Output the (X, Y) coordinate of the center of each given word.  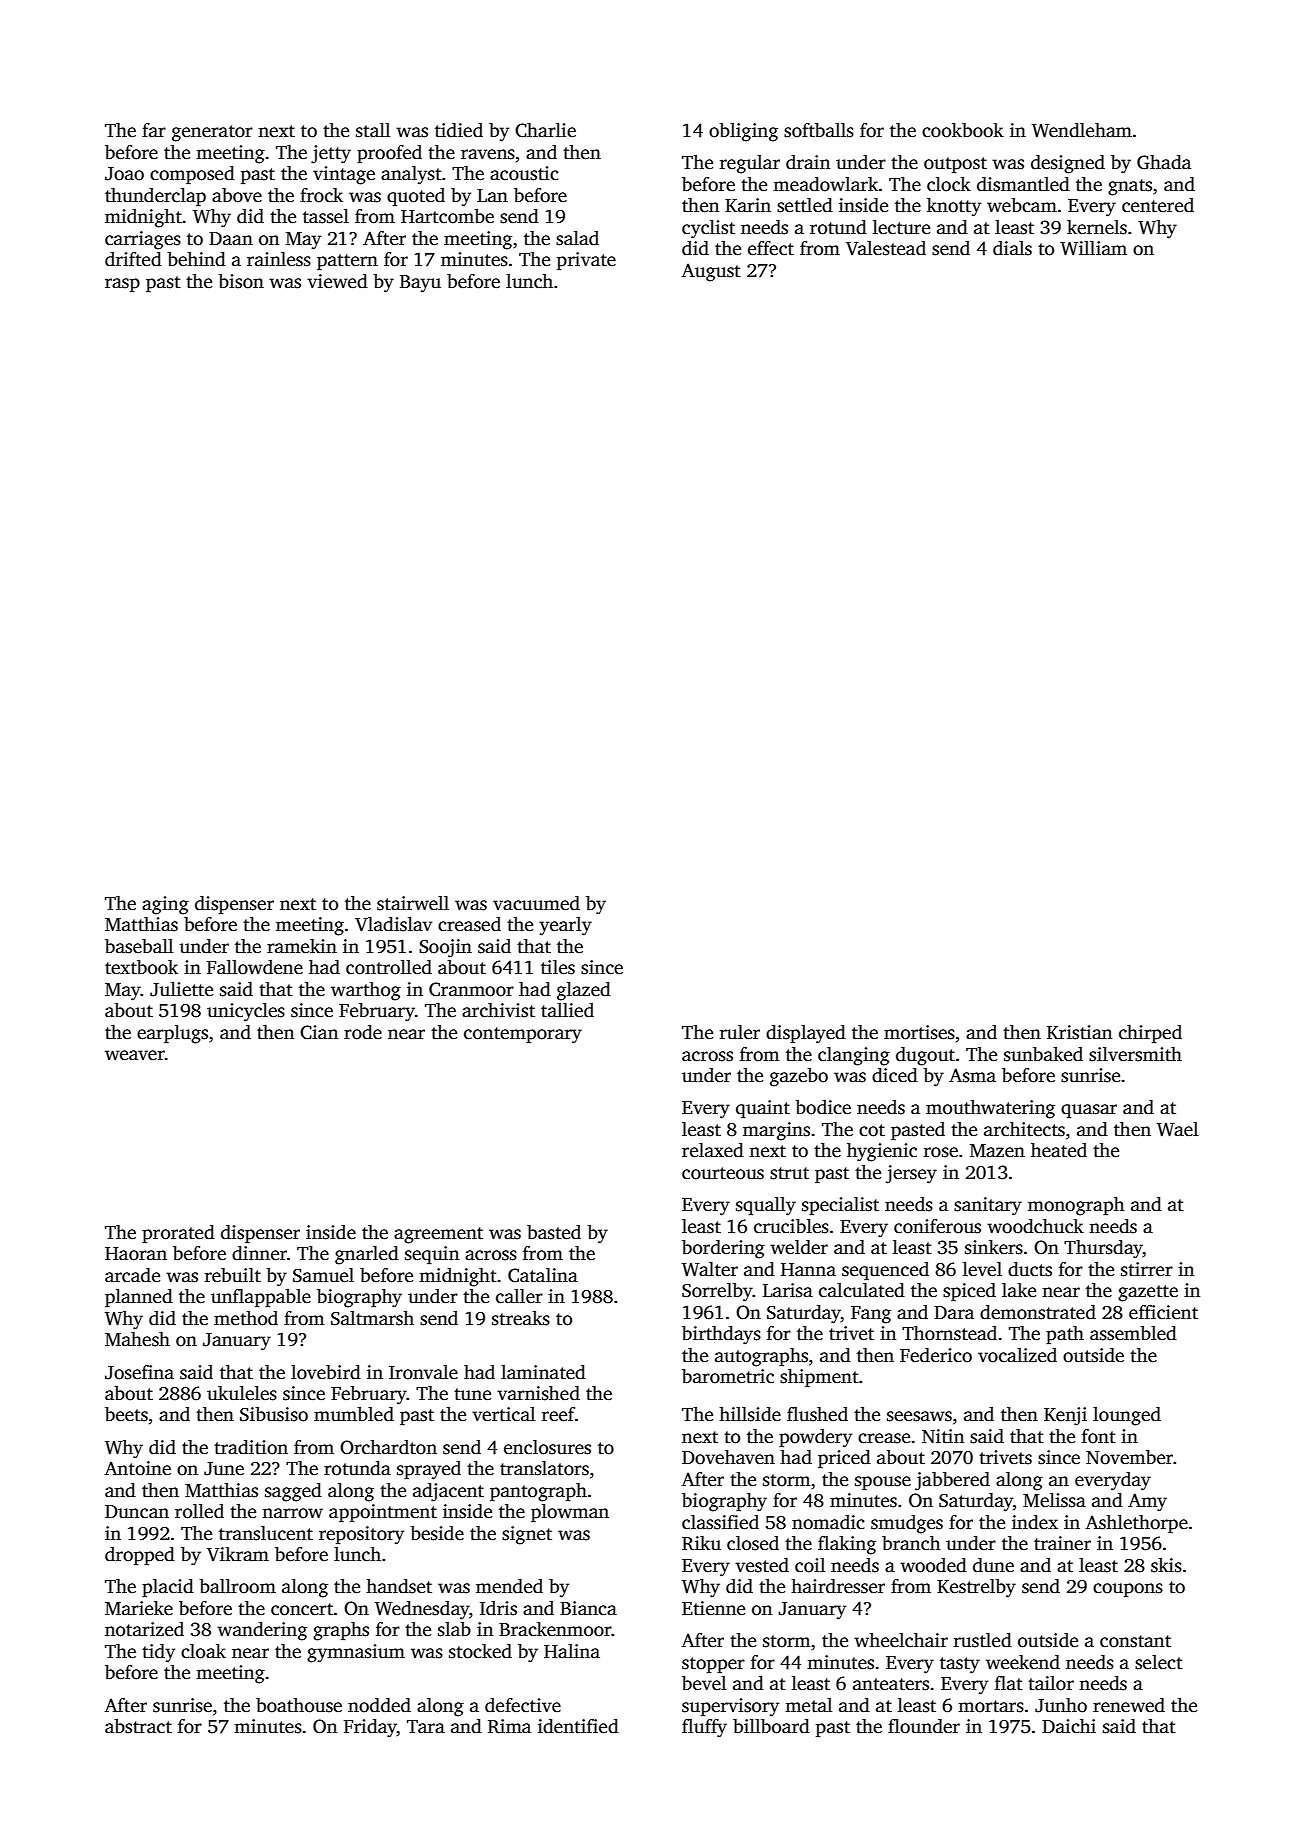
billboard (771, 1726)
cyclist (708, 229)
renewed (1129, 1705)
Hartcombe (447, 216)
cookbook (963, 130)
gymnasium (356, 1653)
